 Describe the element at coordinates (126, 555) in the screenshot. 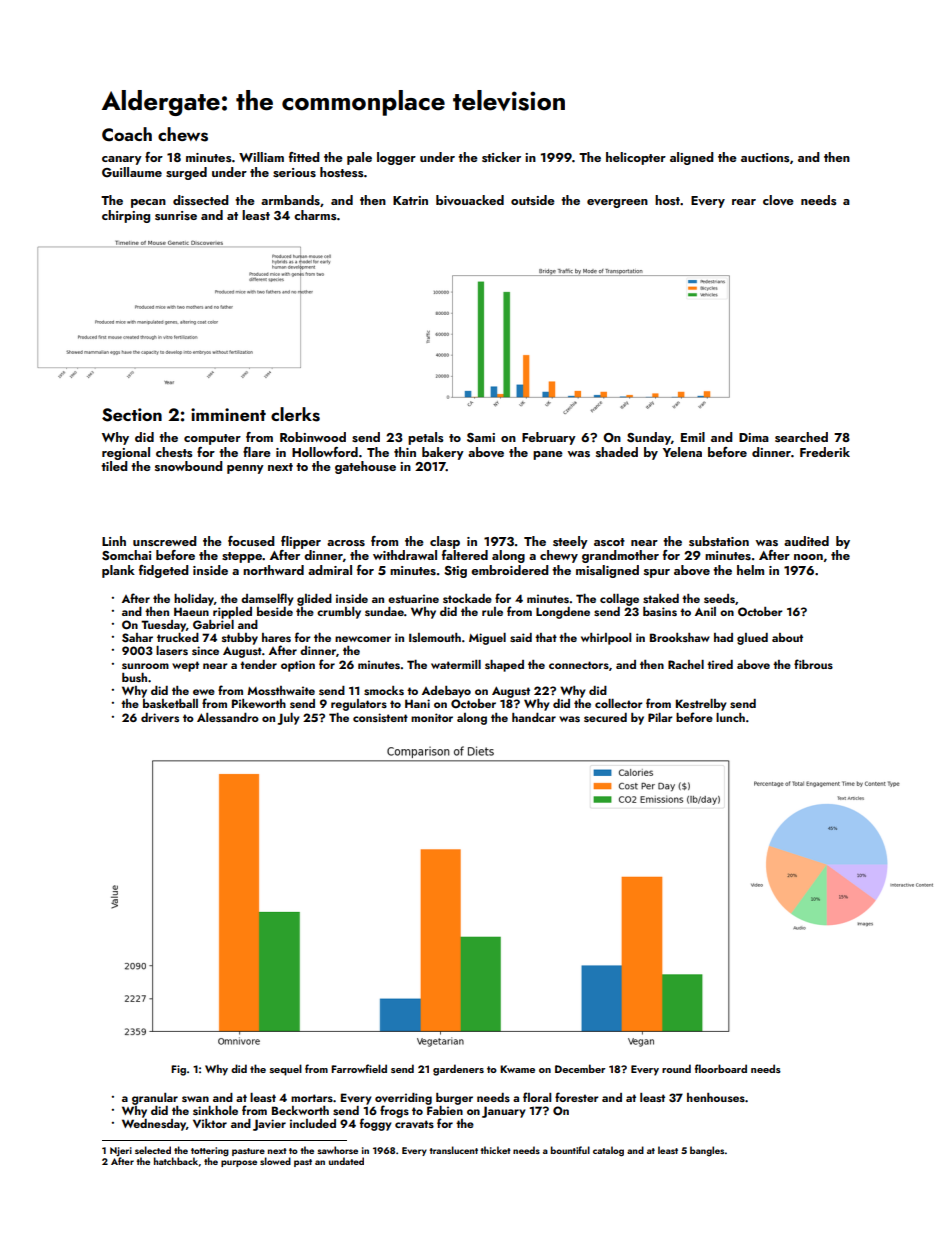

I see `Somchai` at that location.
